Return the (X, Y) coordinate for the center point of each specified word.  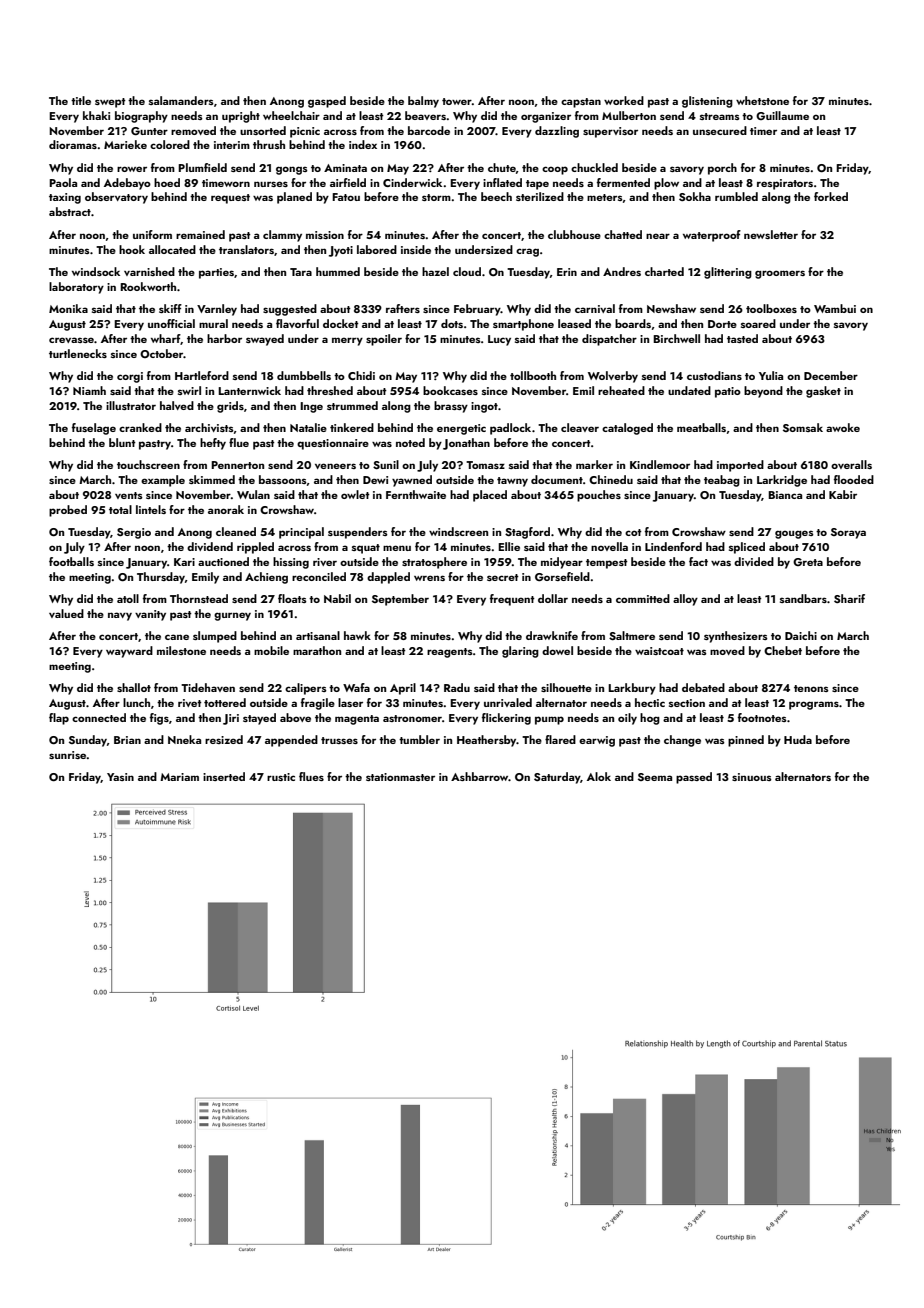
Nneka (184, 739)
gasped (327, 102)
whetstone (762, 100)
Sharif (849, 598)
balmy (423, 102)
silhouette (566, 687)
